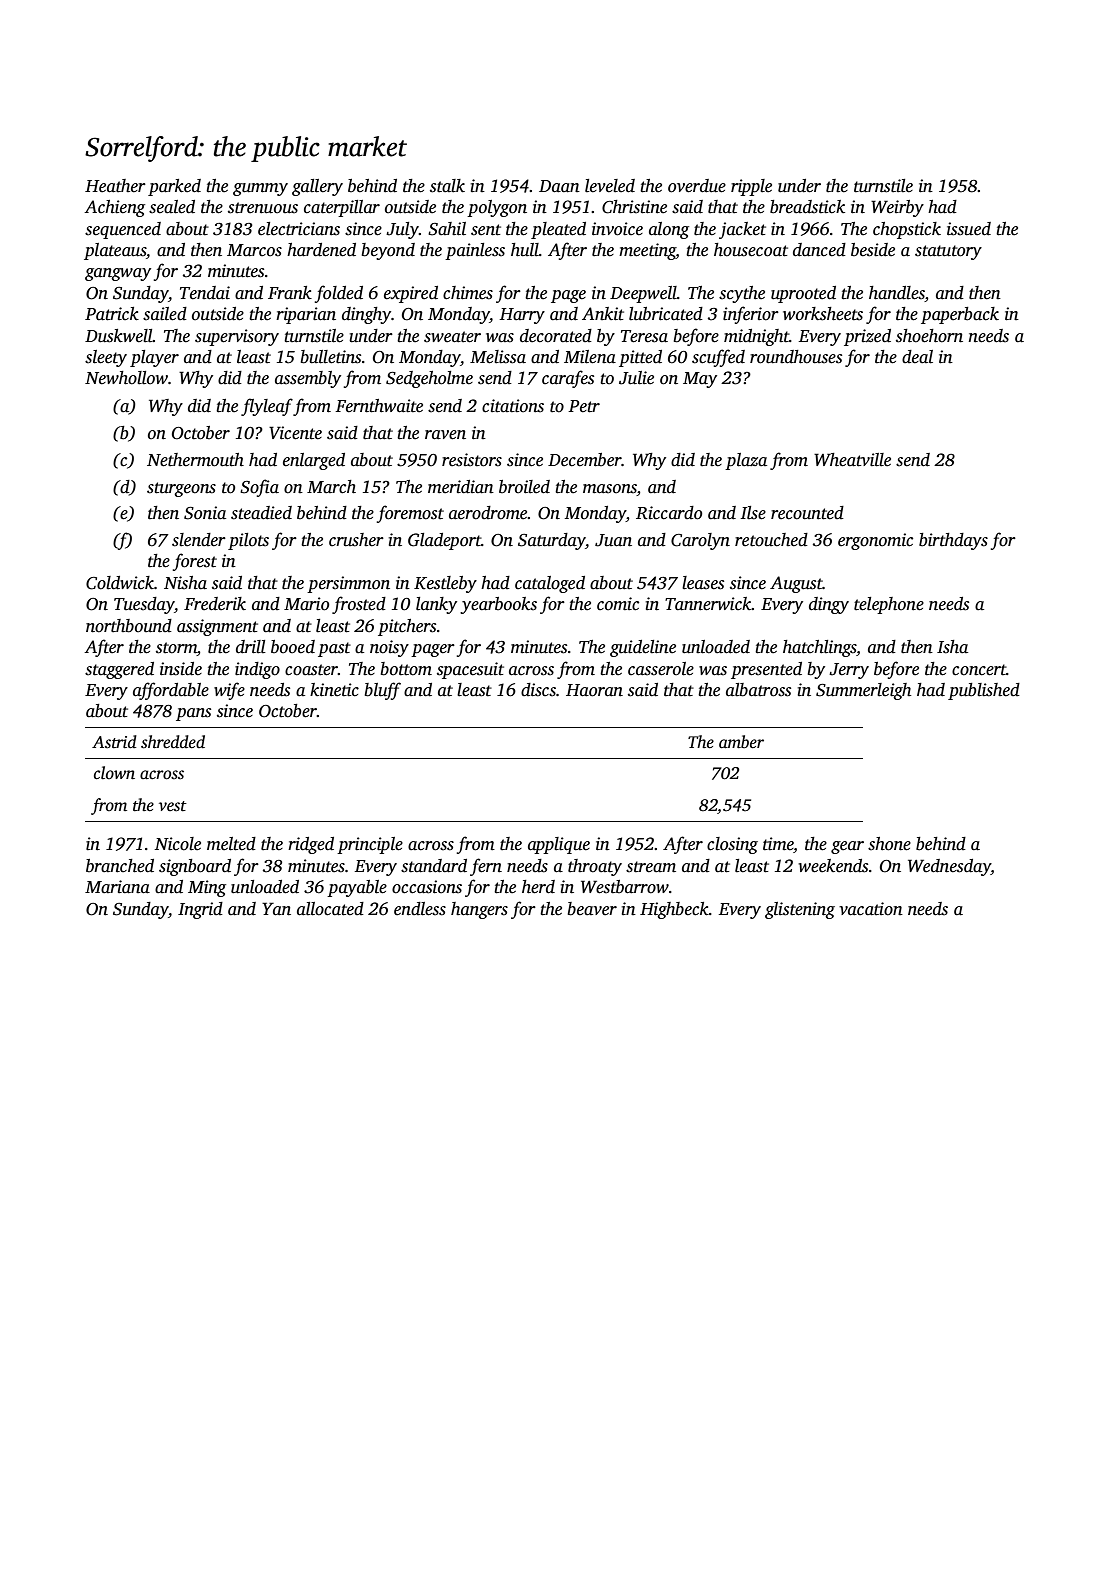  I want to click on shredded, so click(173, 742).
